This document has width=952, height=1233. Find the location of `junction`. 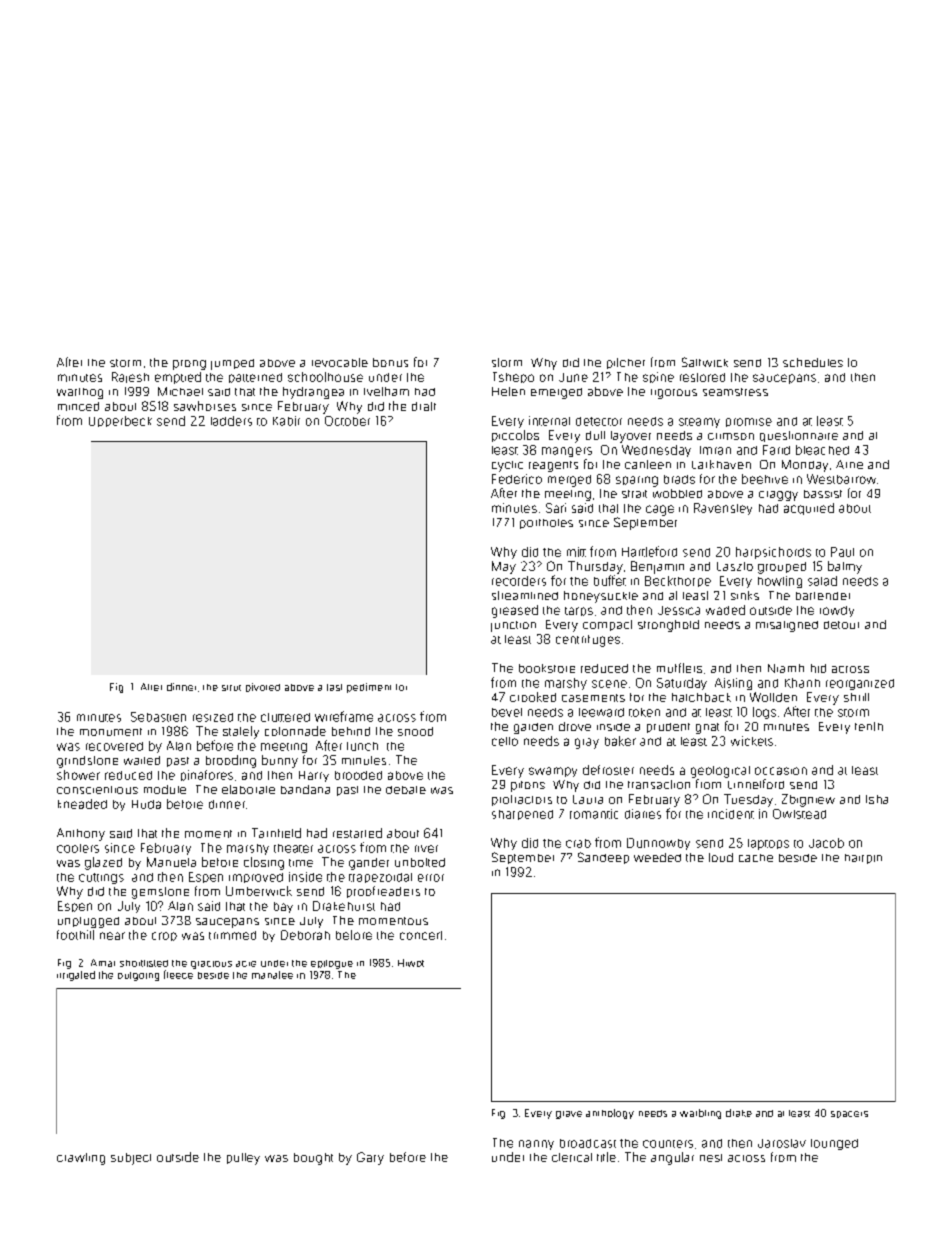

junction is located at coordinates (513, 626).
